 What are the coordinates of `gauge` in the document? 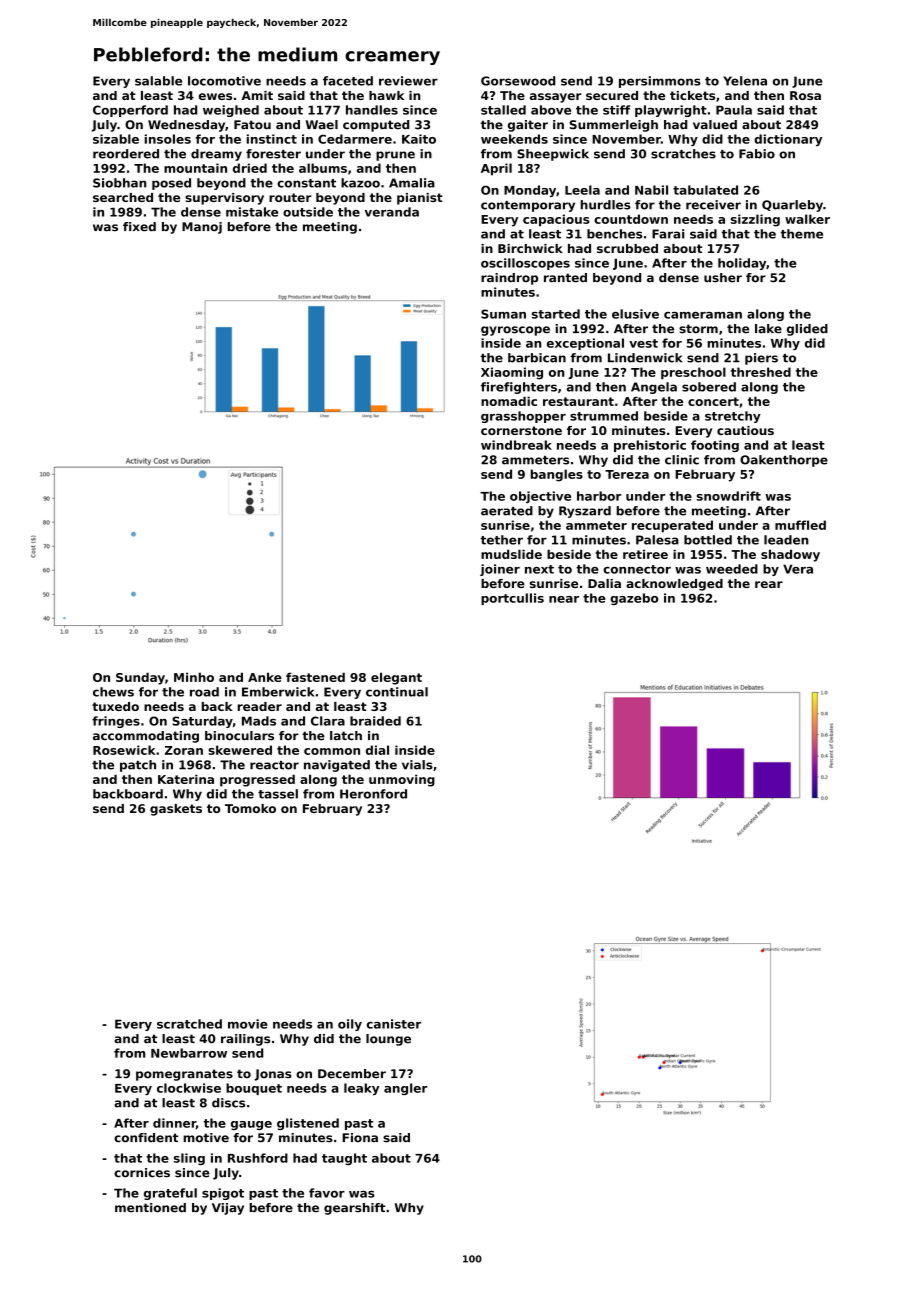 It's located at (251, 1125).
